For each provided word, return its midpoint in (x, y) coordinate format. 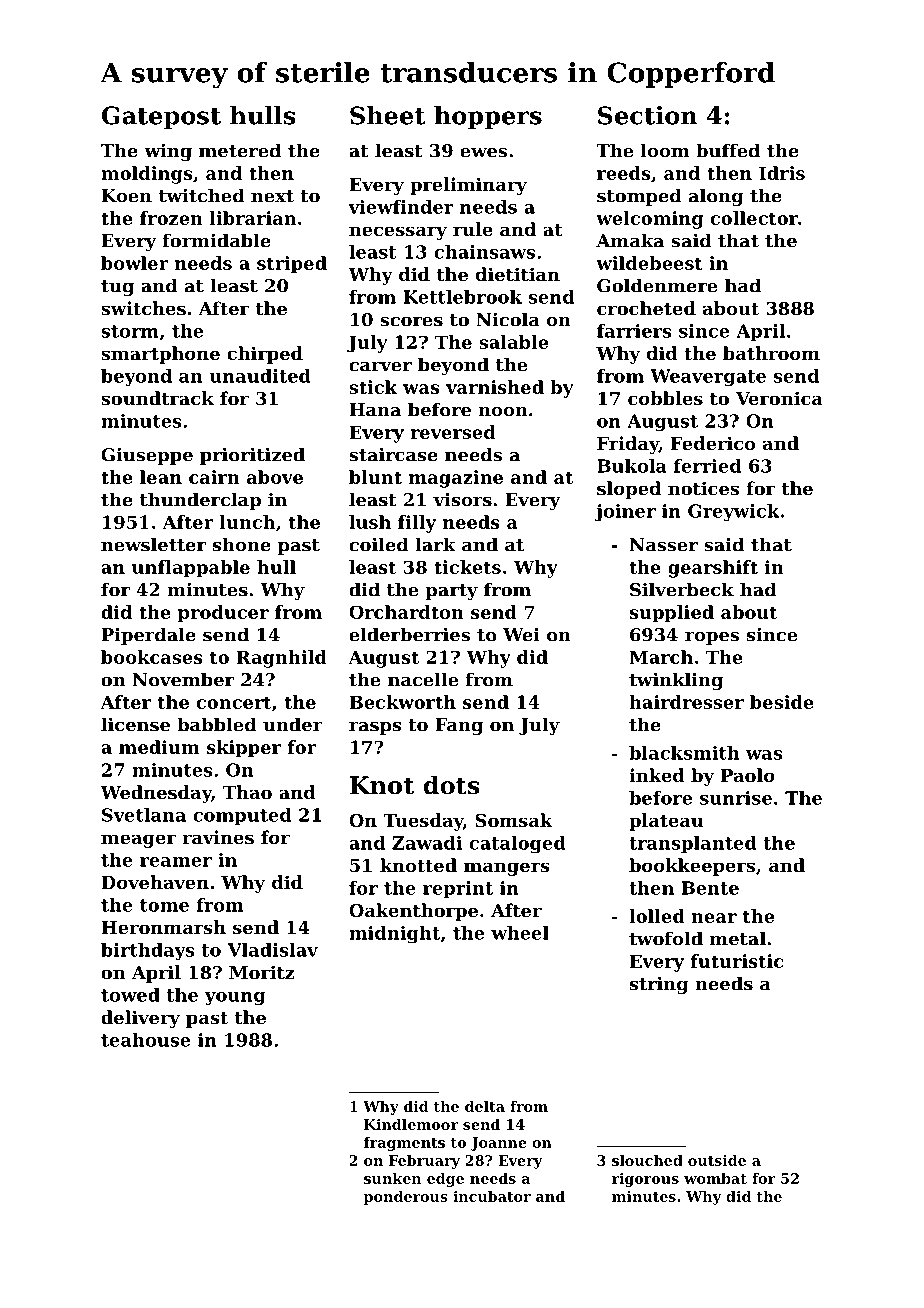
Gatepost (161, 118)
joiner (625, 512)
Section (647, 115)
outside (717, 1160)
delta (485, 1106)
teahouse (145, 1040)
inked (657, 775)
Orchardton (406, 612)
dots (452, 785)
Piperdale (148, 636)
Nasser (664, 545)
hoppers (488, 118)
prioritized (252, 456)
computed (242, 816)
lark (435, 544)
